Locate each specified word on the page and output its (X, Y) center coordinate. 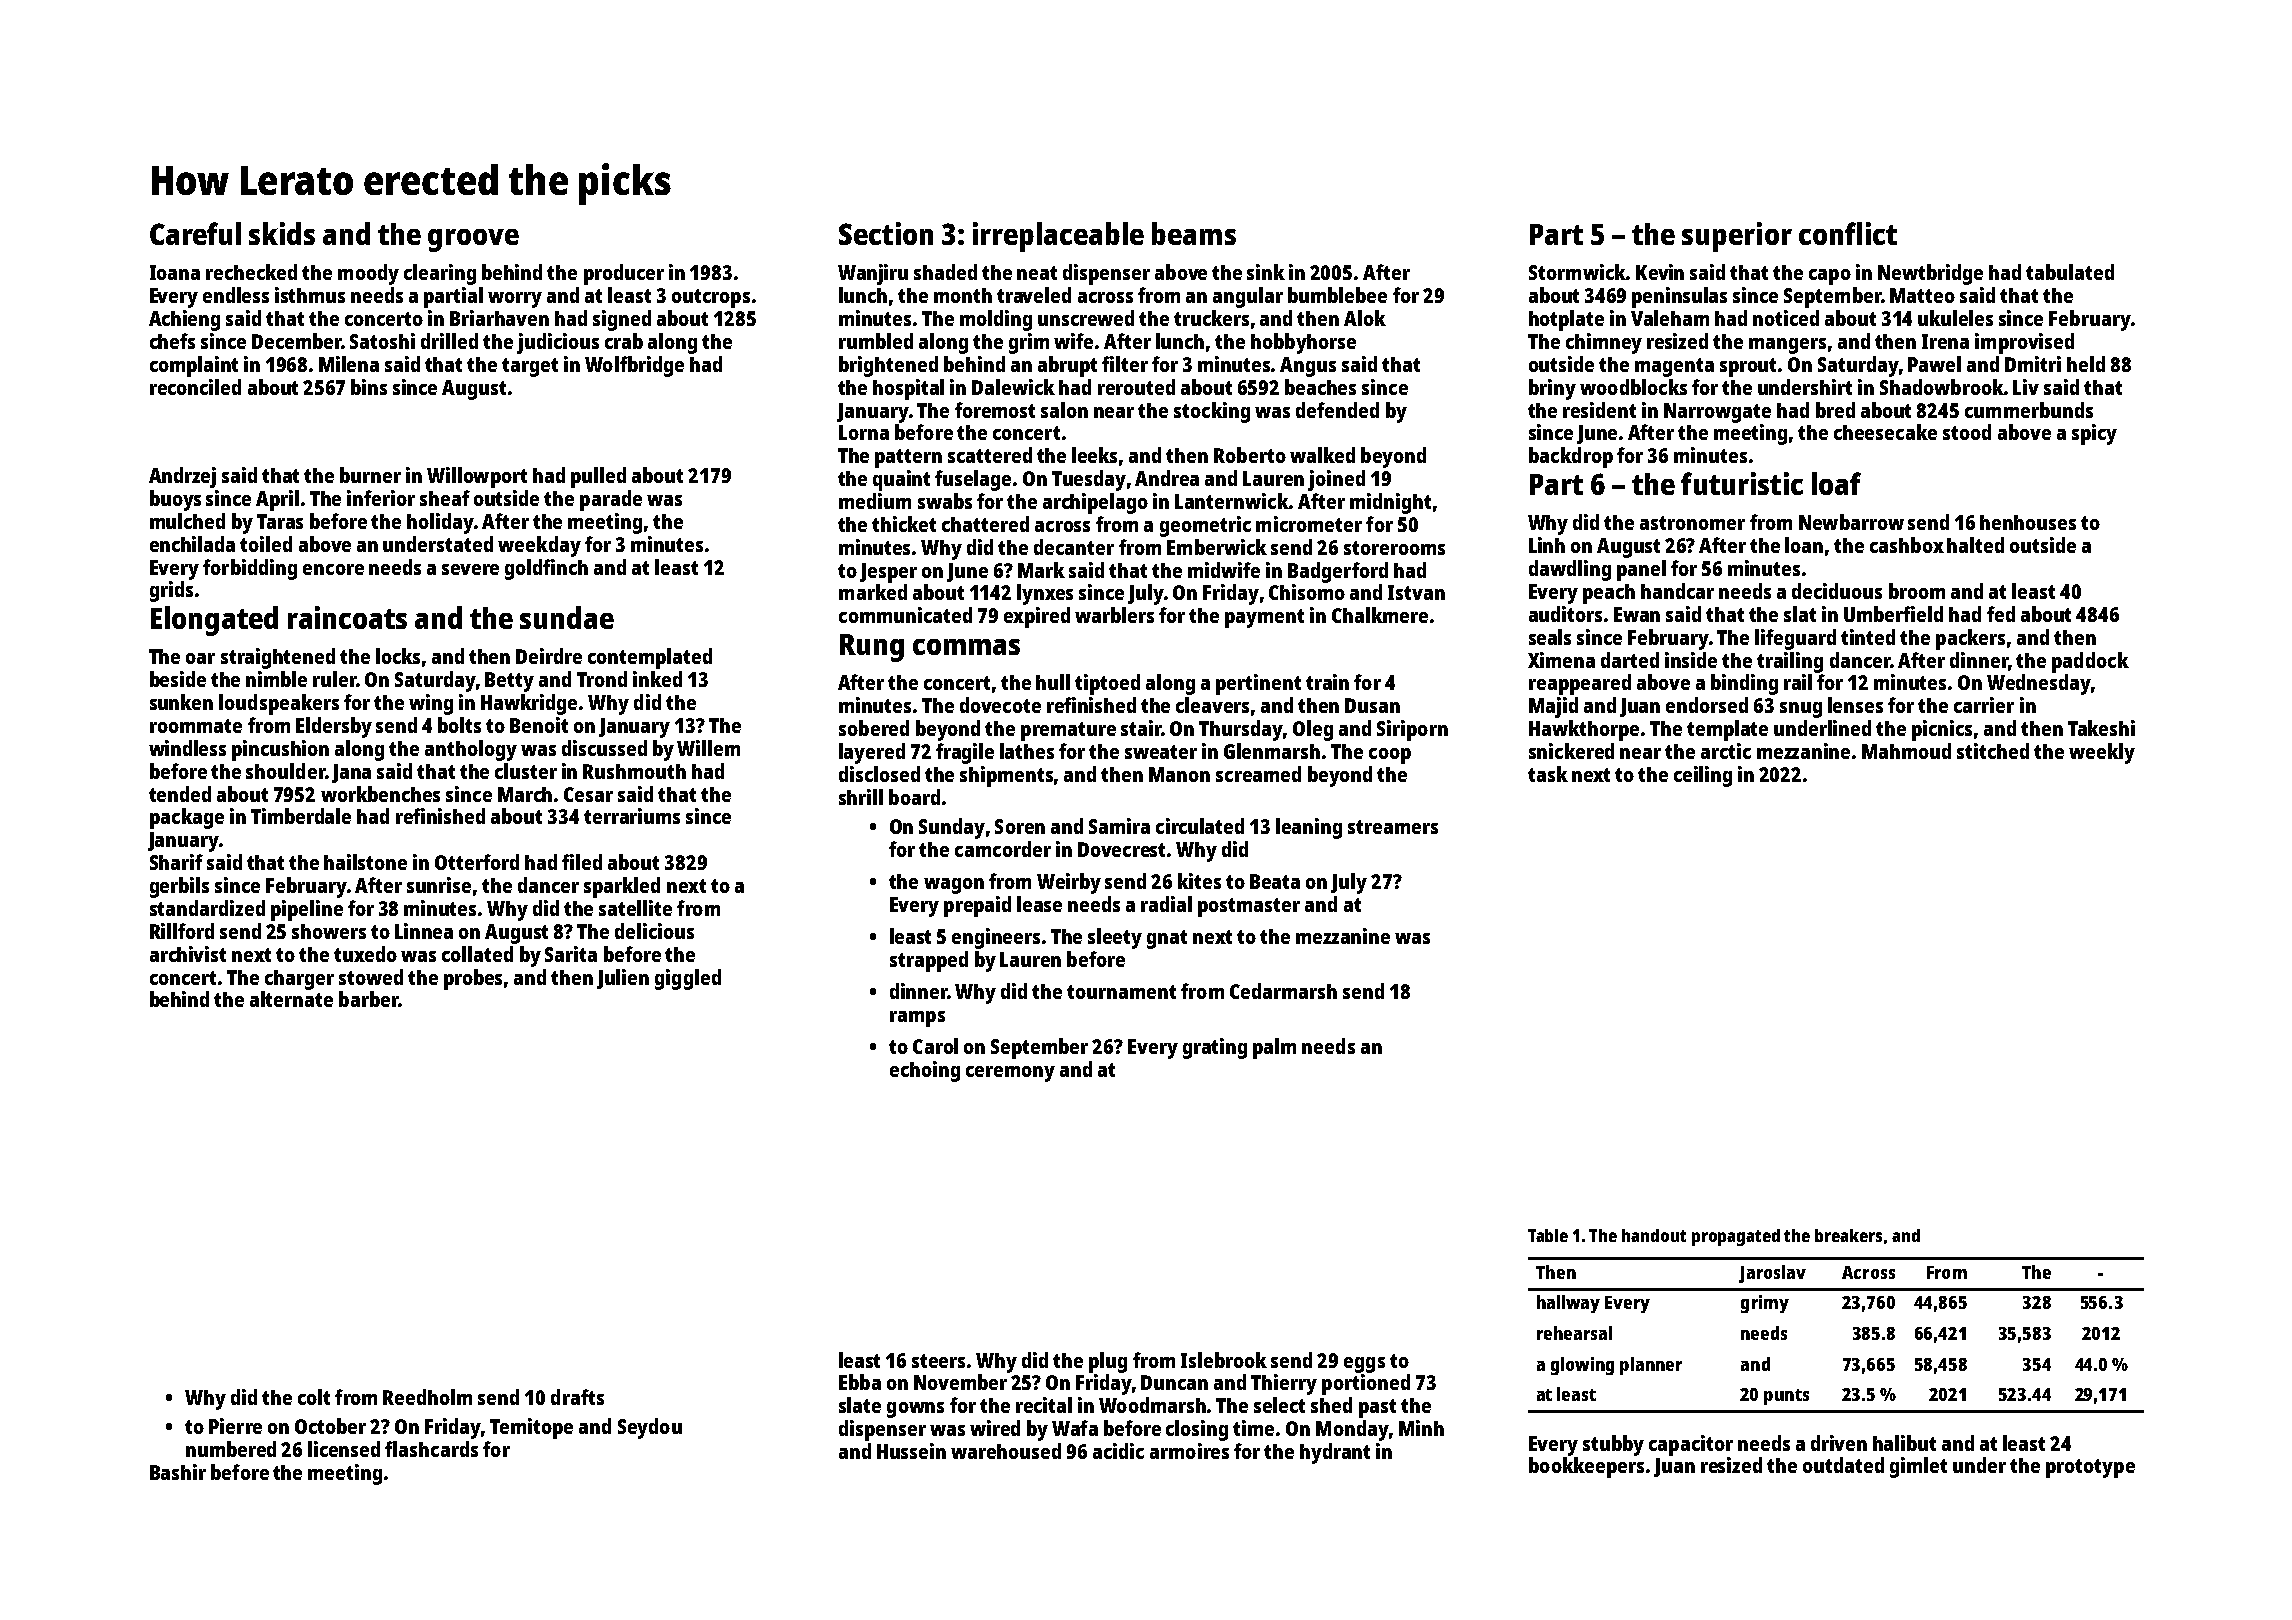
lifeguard (1795, 639)
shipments (1006, 776)
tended (180, 794)
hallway (1568, 1304)
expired (1037, 617)
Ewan (1637, 614)
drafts (577, 1397)
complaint (194, 366)
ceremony (1010, 1074)
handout (1654, 1235)
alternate (291, 999)
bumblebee (1337, 295)
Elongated (214, 621)
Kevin (1660, 272)
